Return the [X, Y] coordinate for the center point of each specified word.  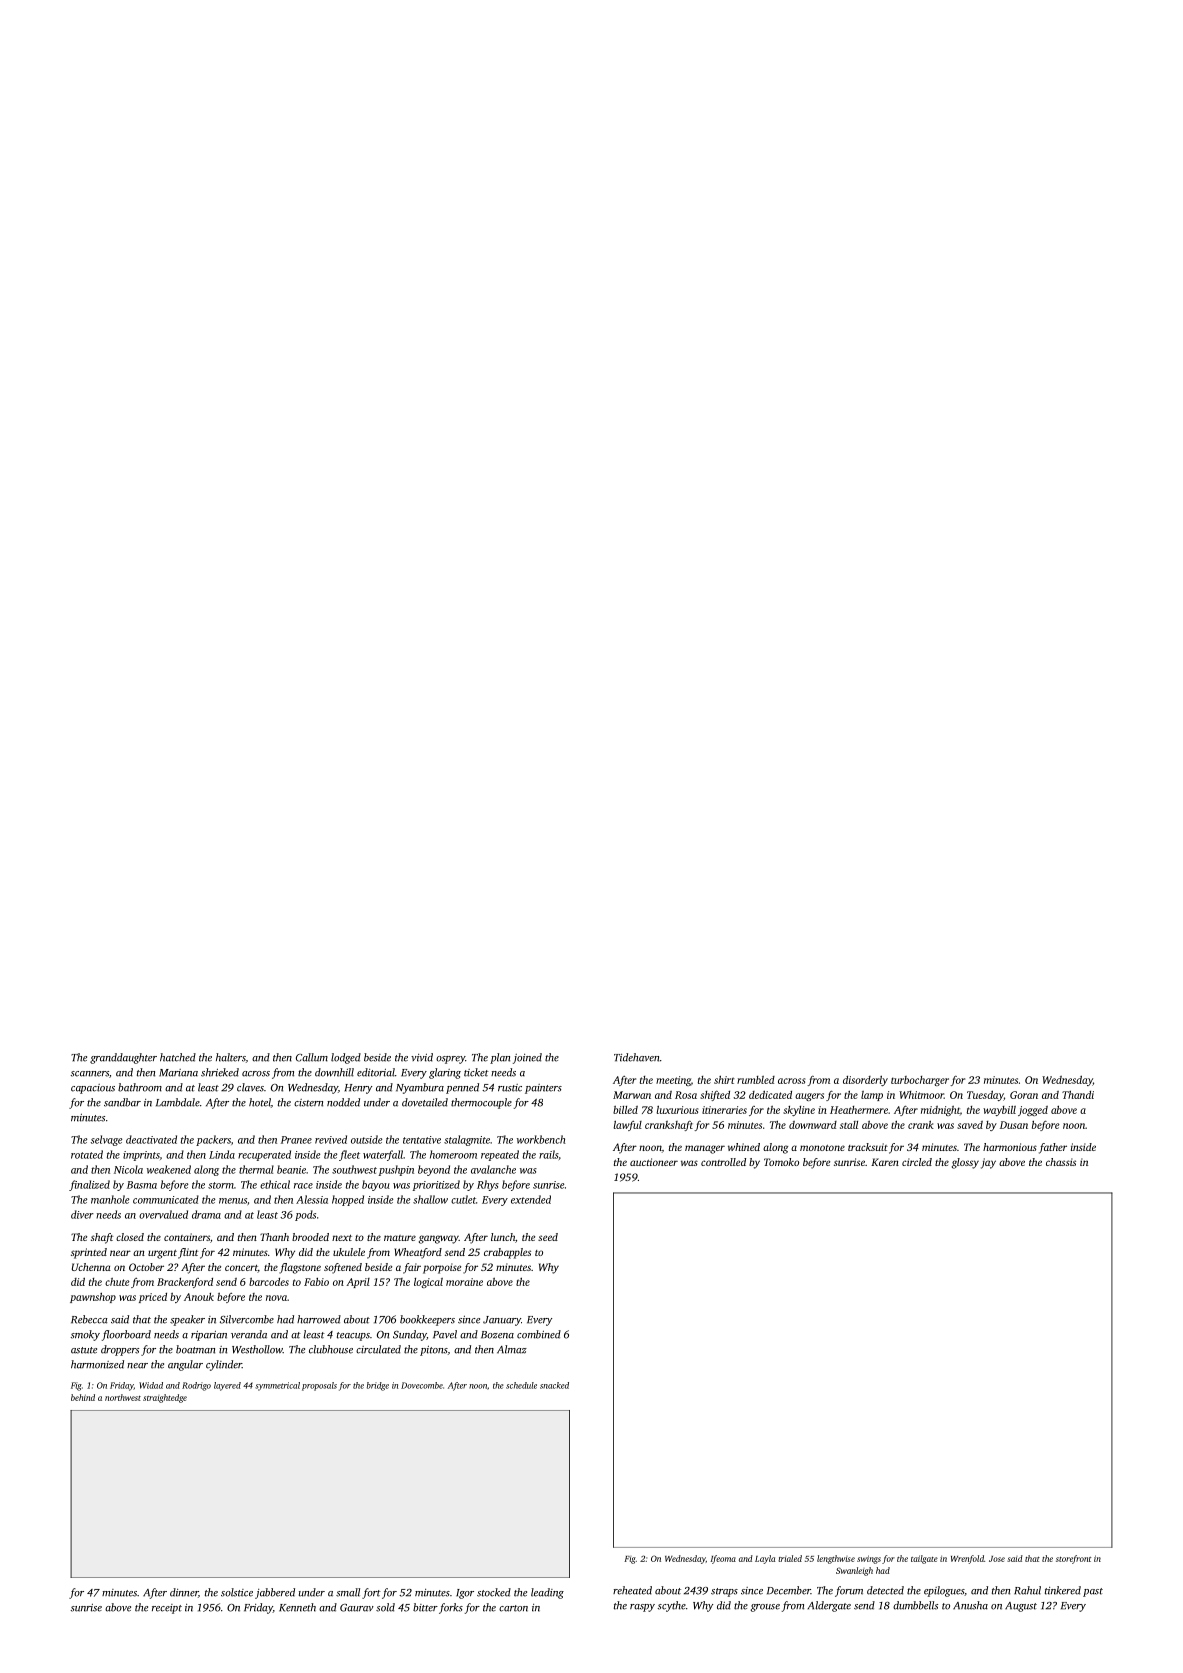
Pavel [445, 1334]
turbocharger [920, 1081]
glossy [965, 1163]
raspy [642, 1608]
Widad [151, 1385]
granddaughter [123, 1058]
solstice [237, 1592]
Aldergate [829, 1606]
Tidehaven [636, 1057]
